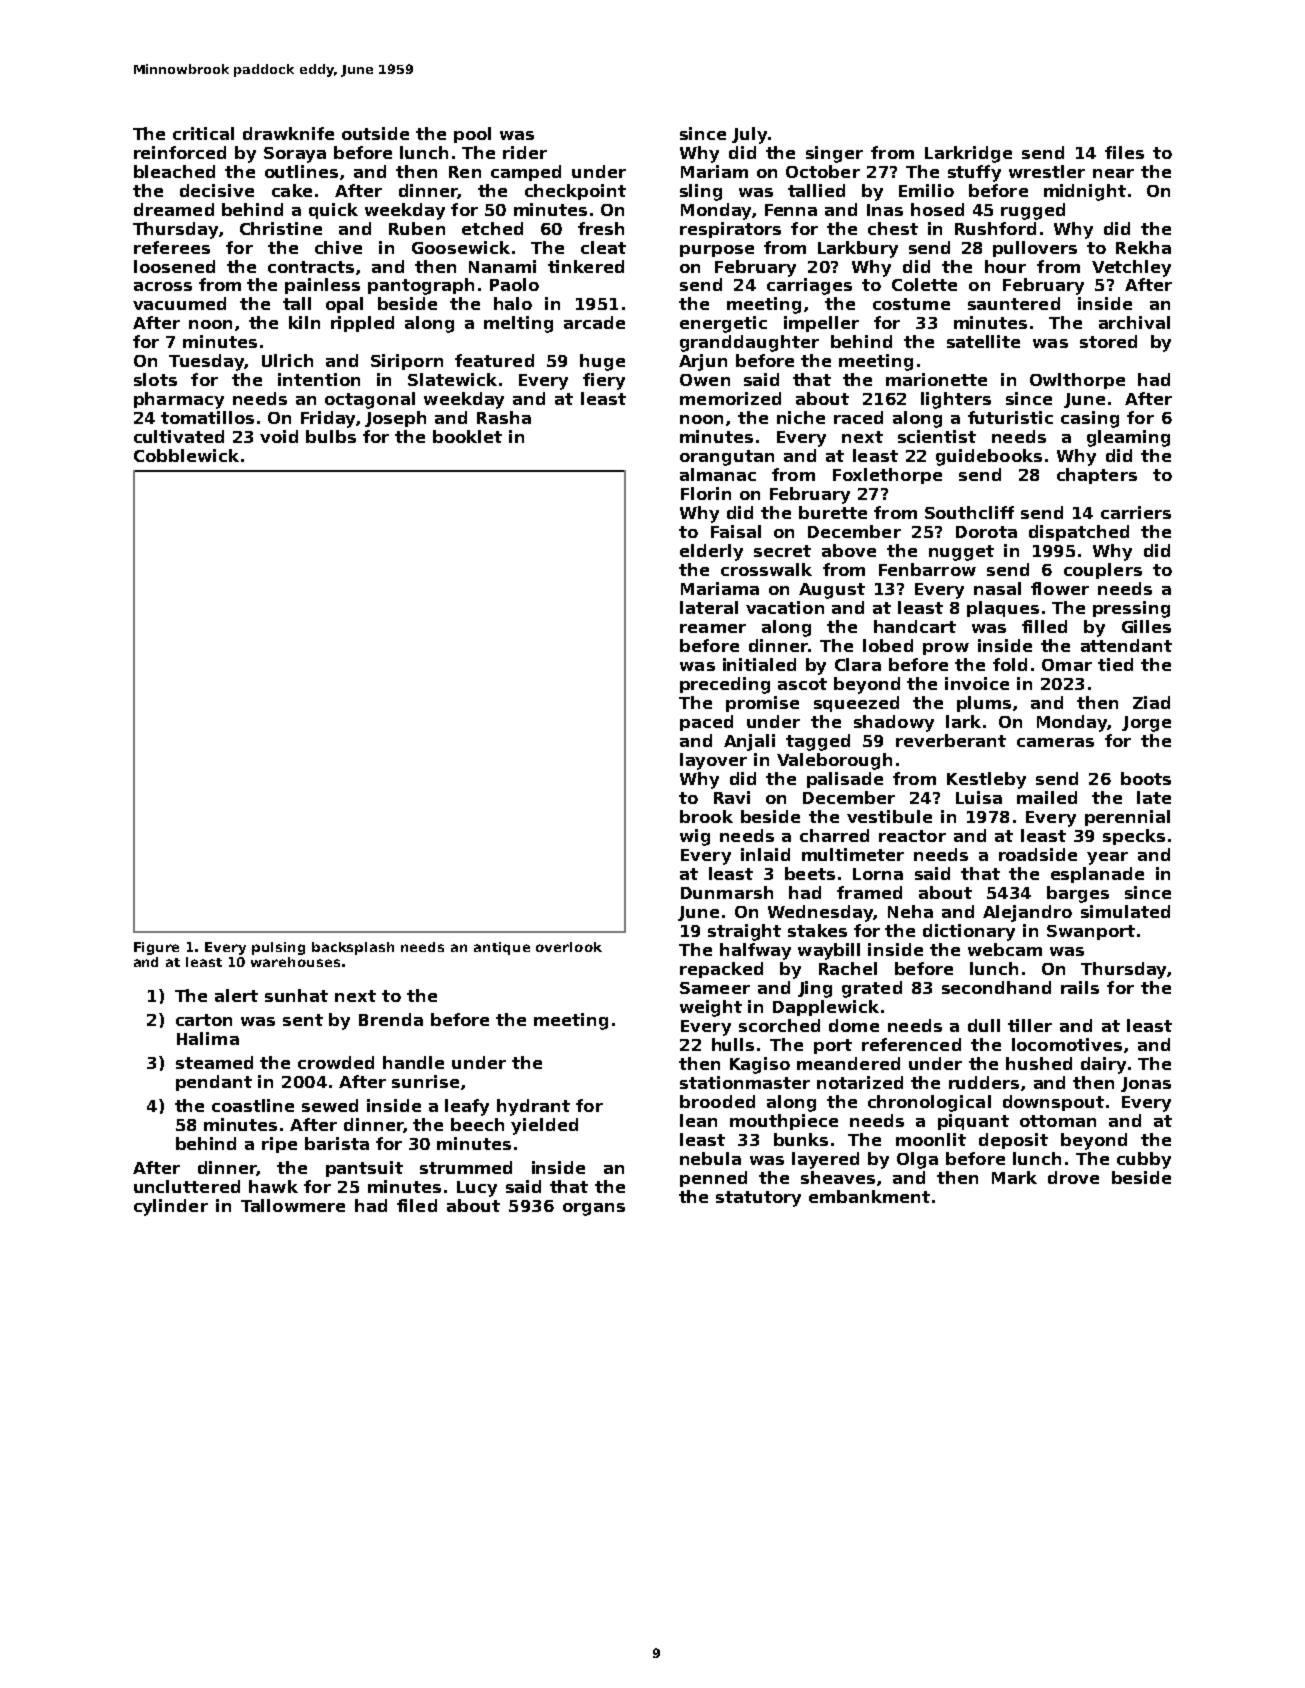 This screenshot has width=1305, height=1688. What do you see at coordinates (1097, 875) in the screenshot?
I see `esplanade` at bounding box center [1097, 875].
